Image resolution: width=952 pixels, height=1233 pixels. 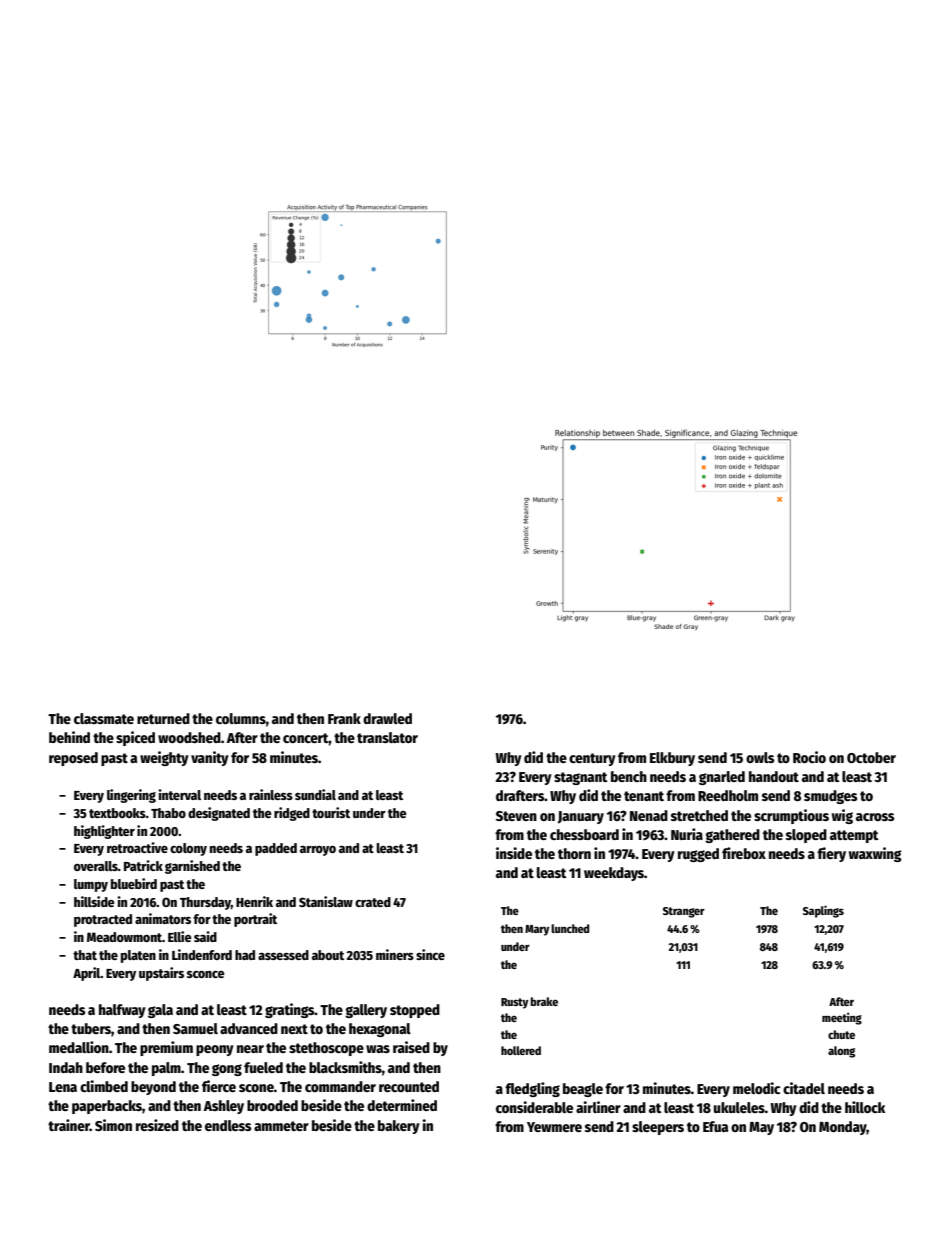 What do you see at coordinates (842, 1018) in the screenshot?
I see `meeting` at bounding box center [842, 1018].
